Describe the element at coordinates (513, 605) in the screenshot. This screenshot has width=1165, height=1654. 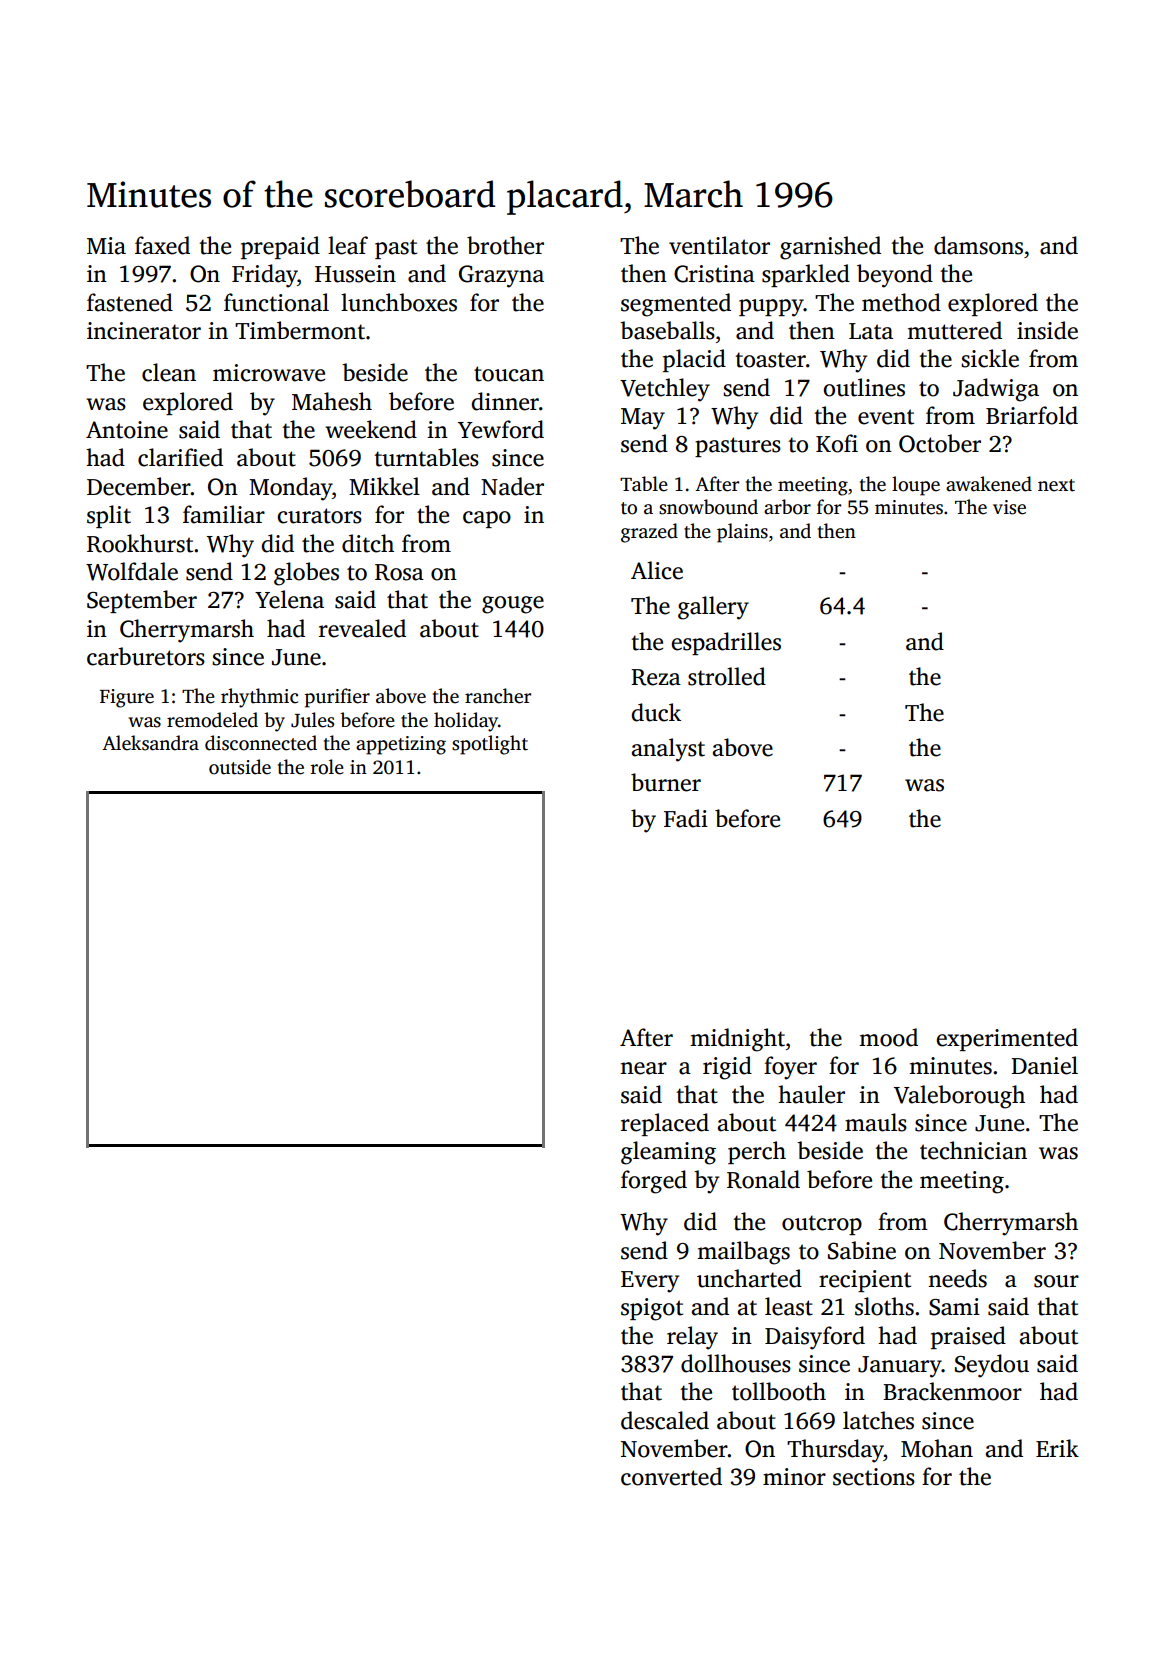
I see `gouge` at that location.
